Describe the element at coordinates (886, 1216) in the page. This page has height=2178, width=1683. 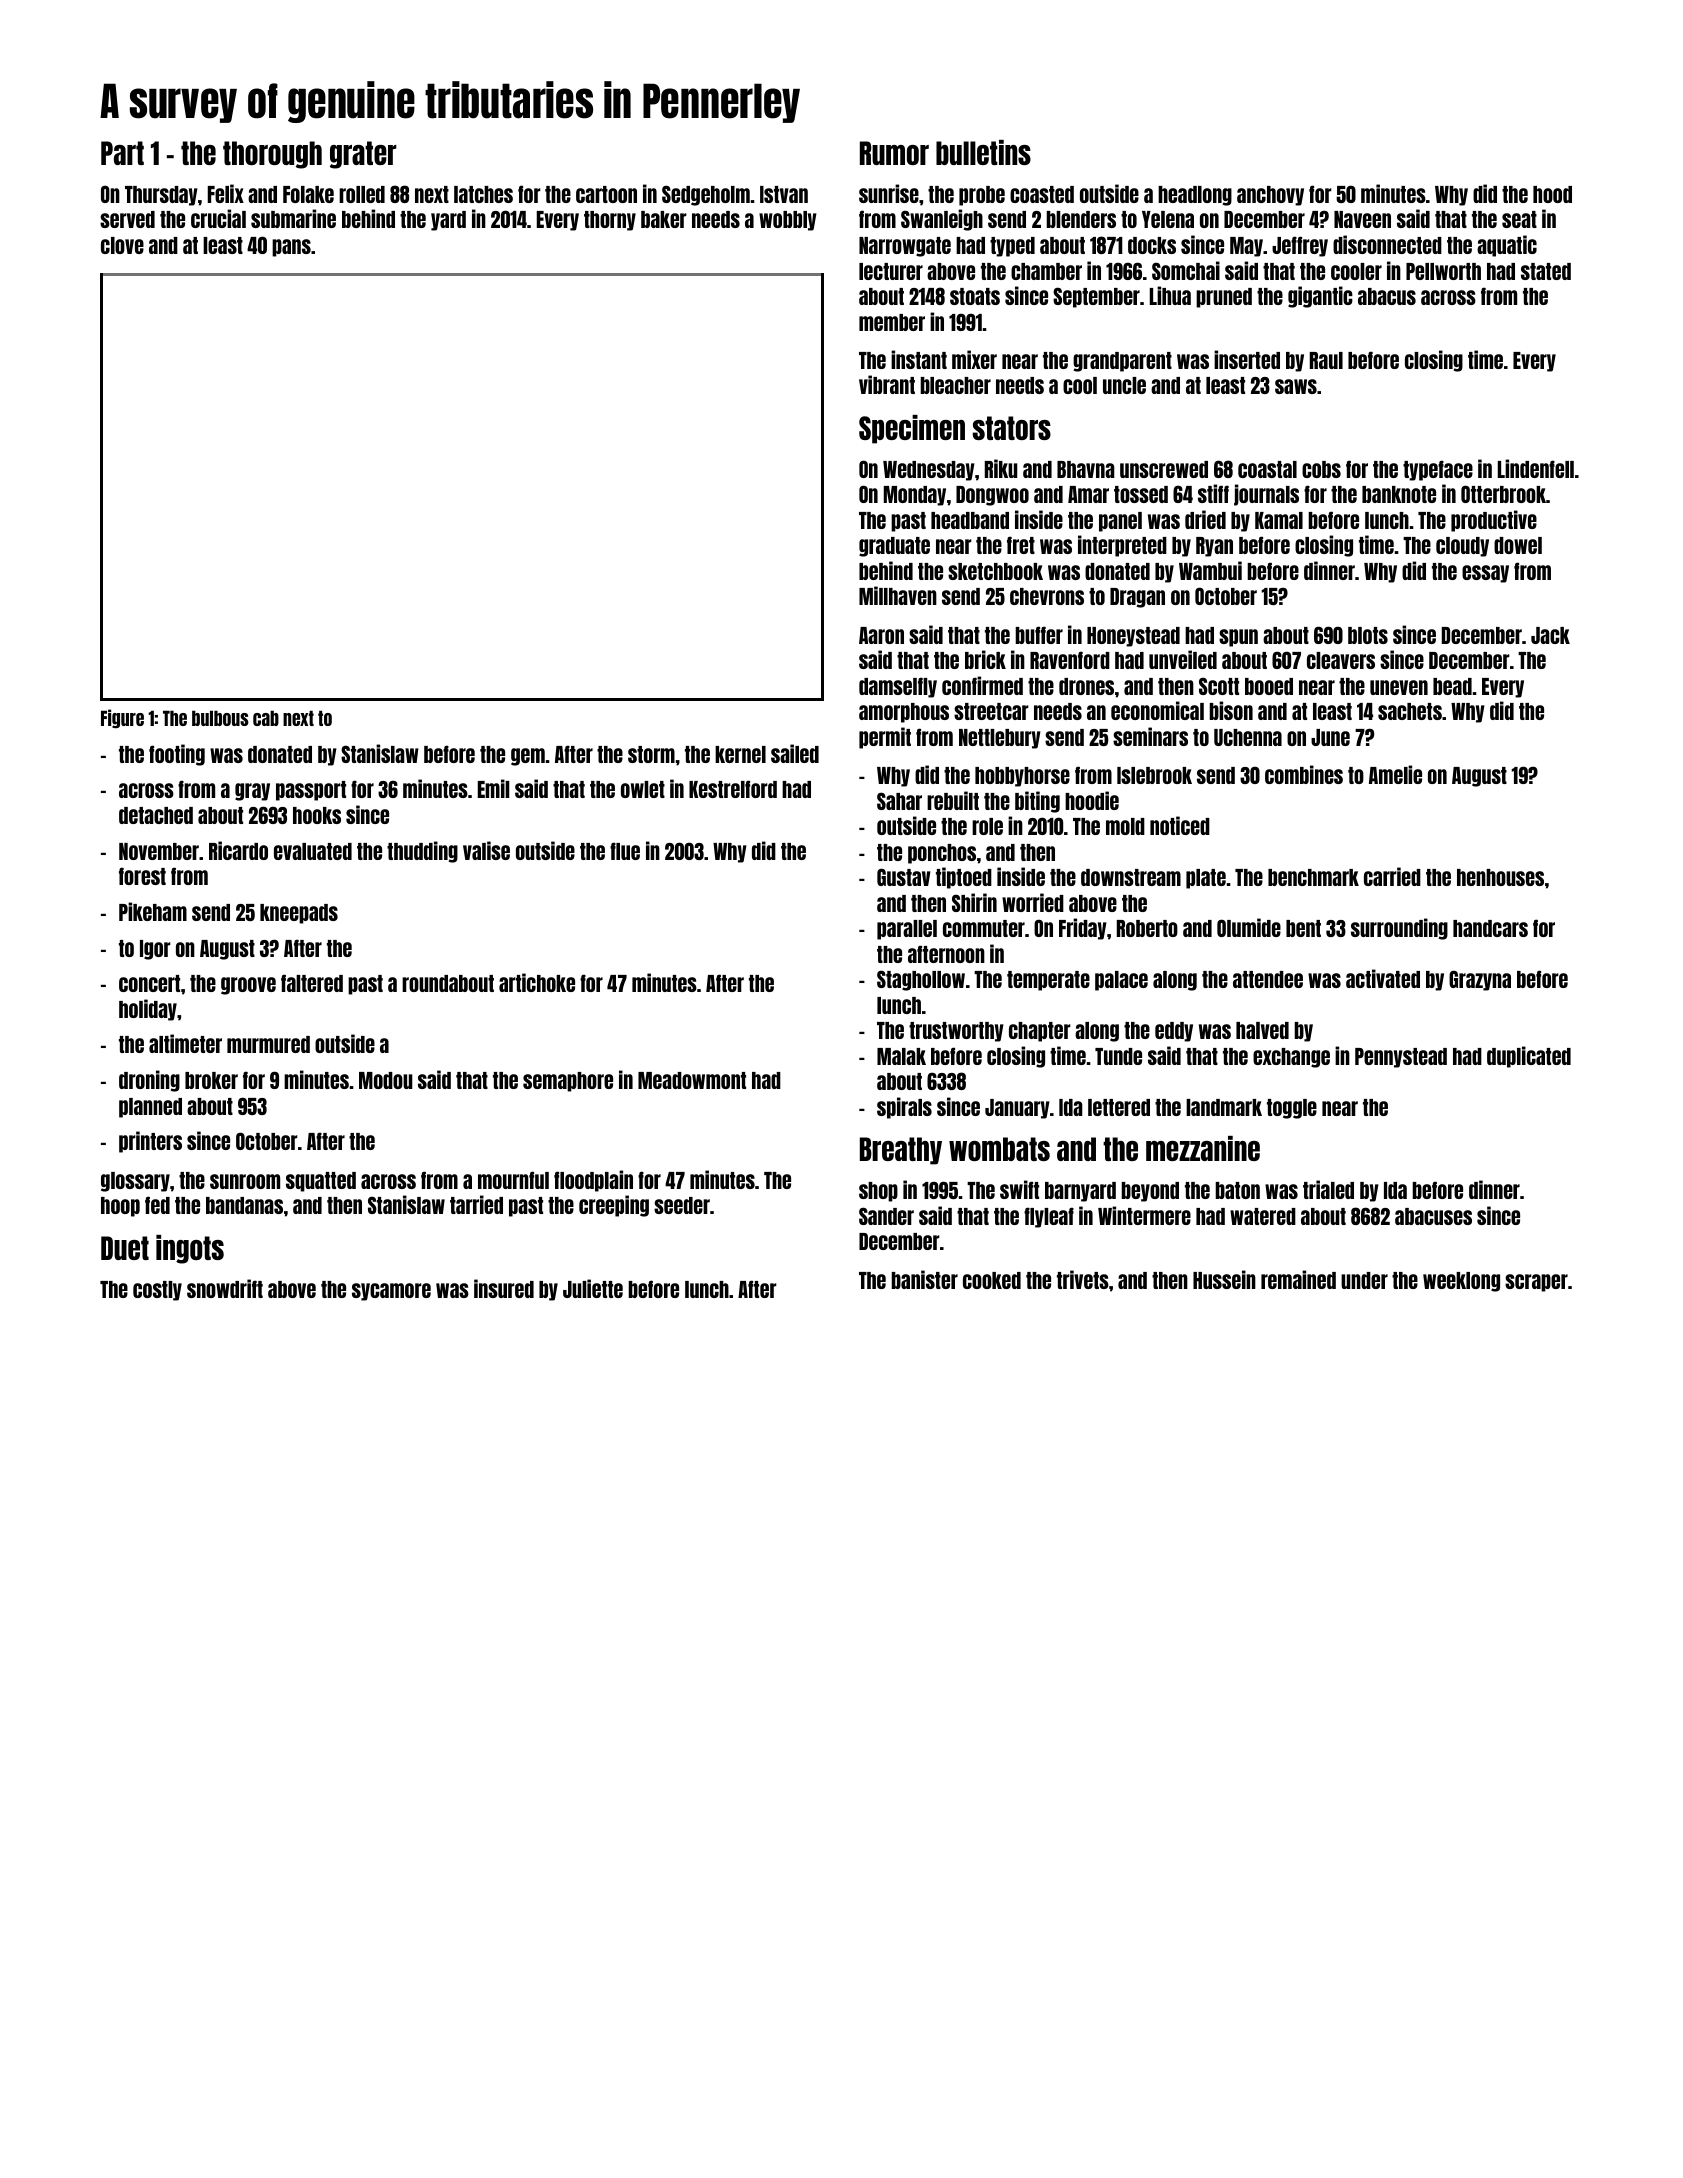
I see `Sander` at that location.
